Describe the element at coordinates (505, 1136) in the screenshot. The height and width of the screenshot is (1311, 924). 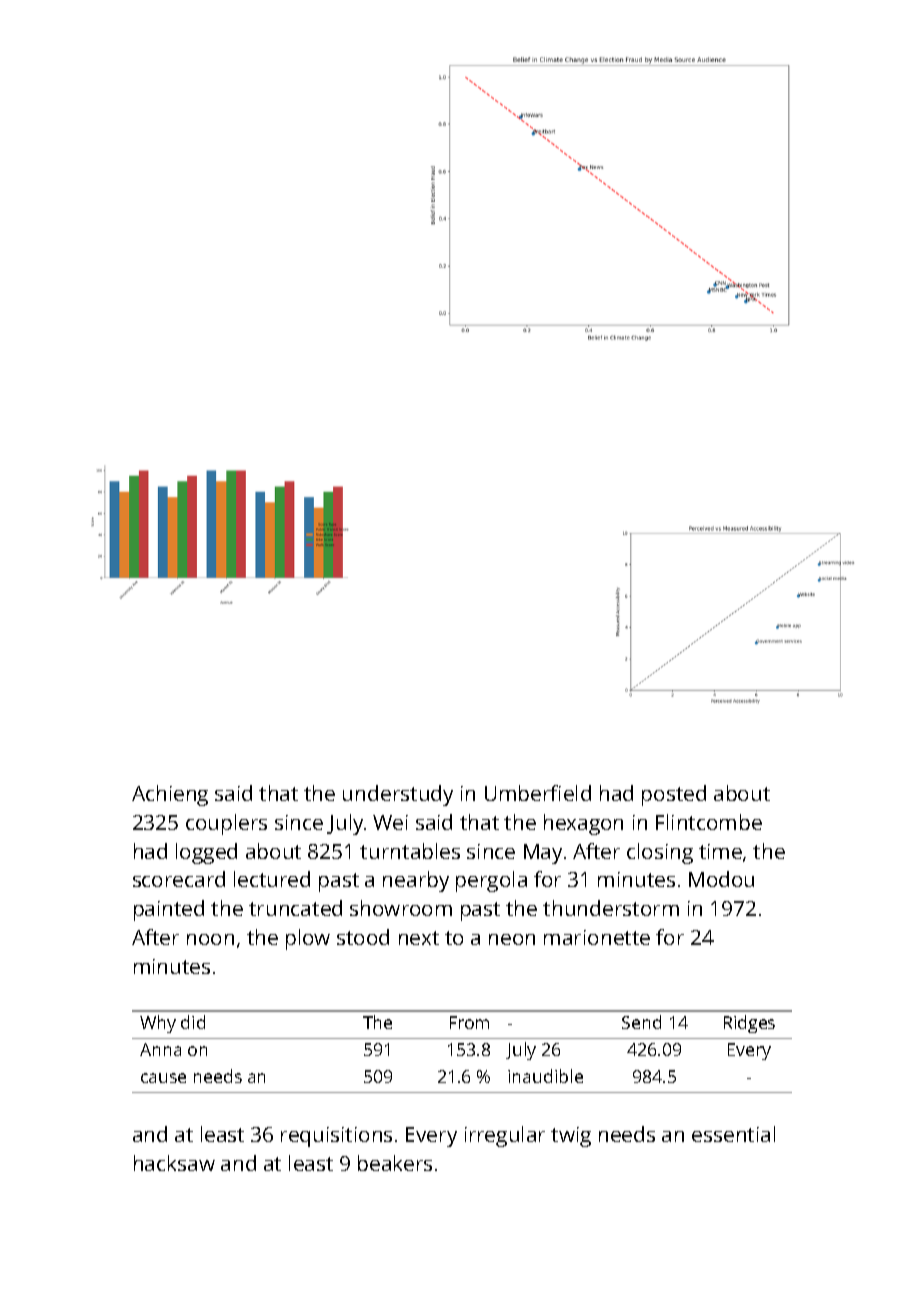
I see `irregular` at that location.
